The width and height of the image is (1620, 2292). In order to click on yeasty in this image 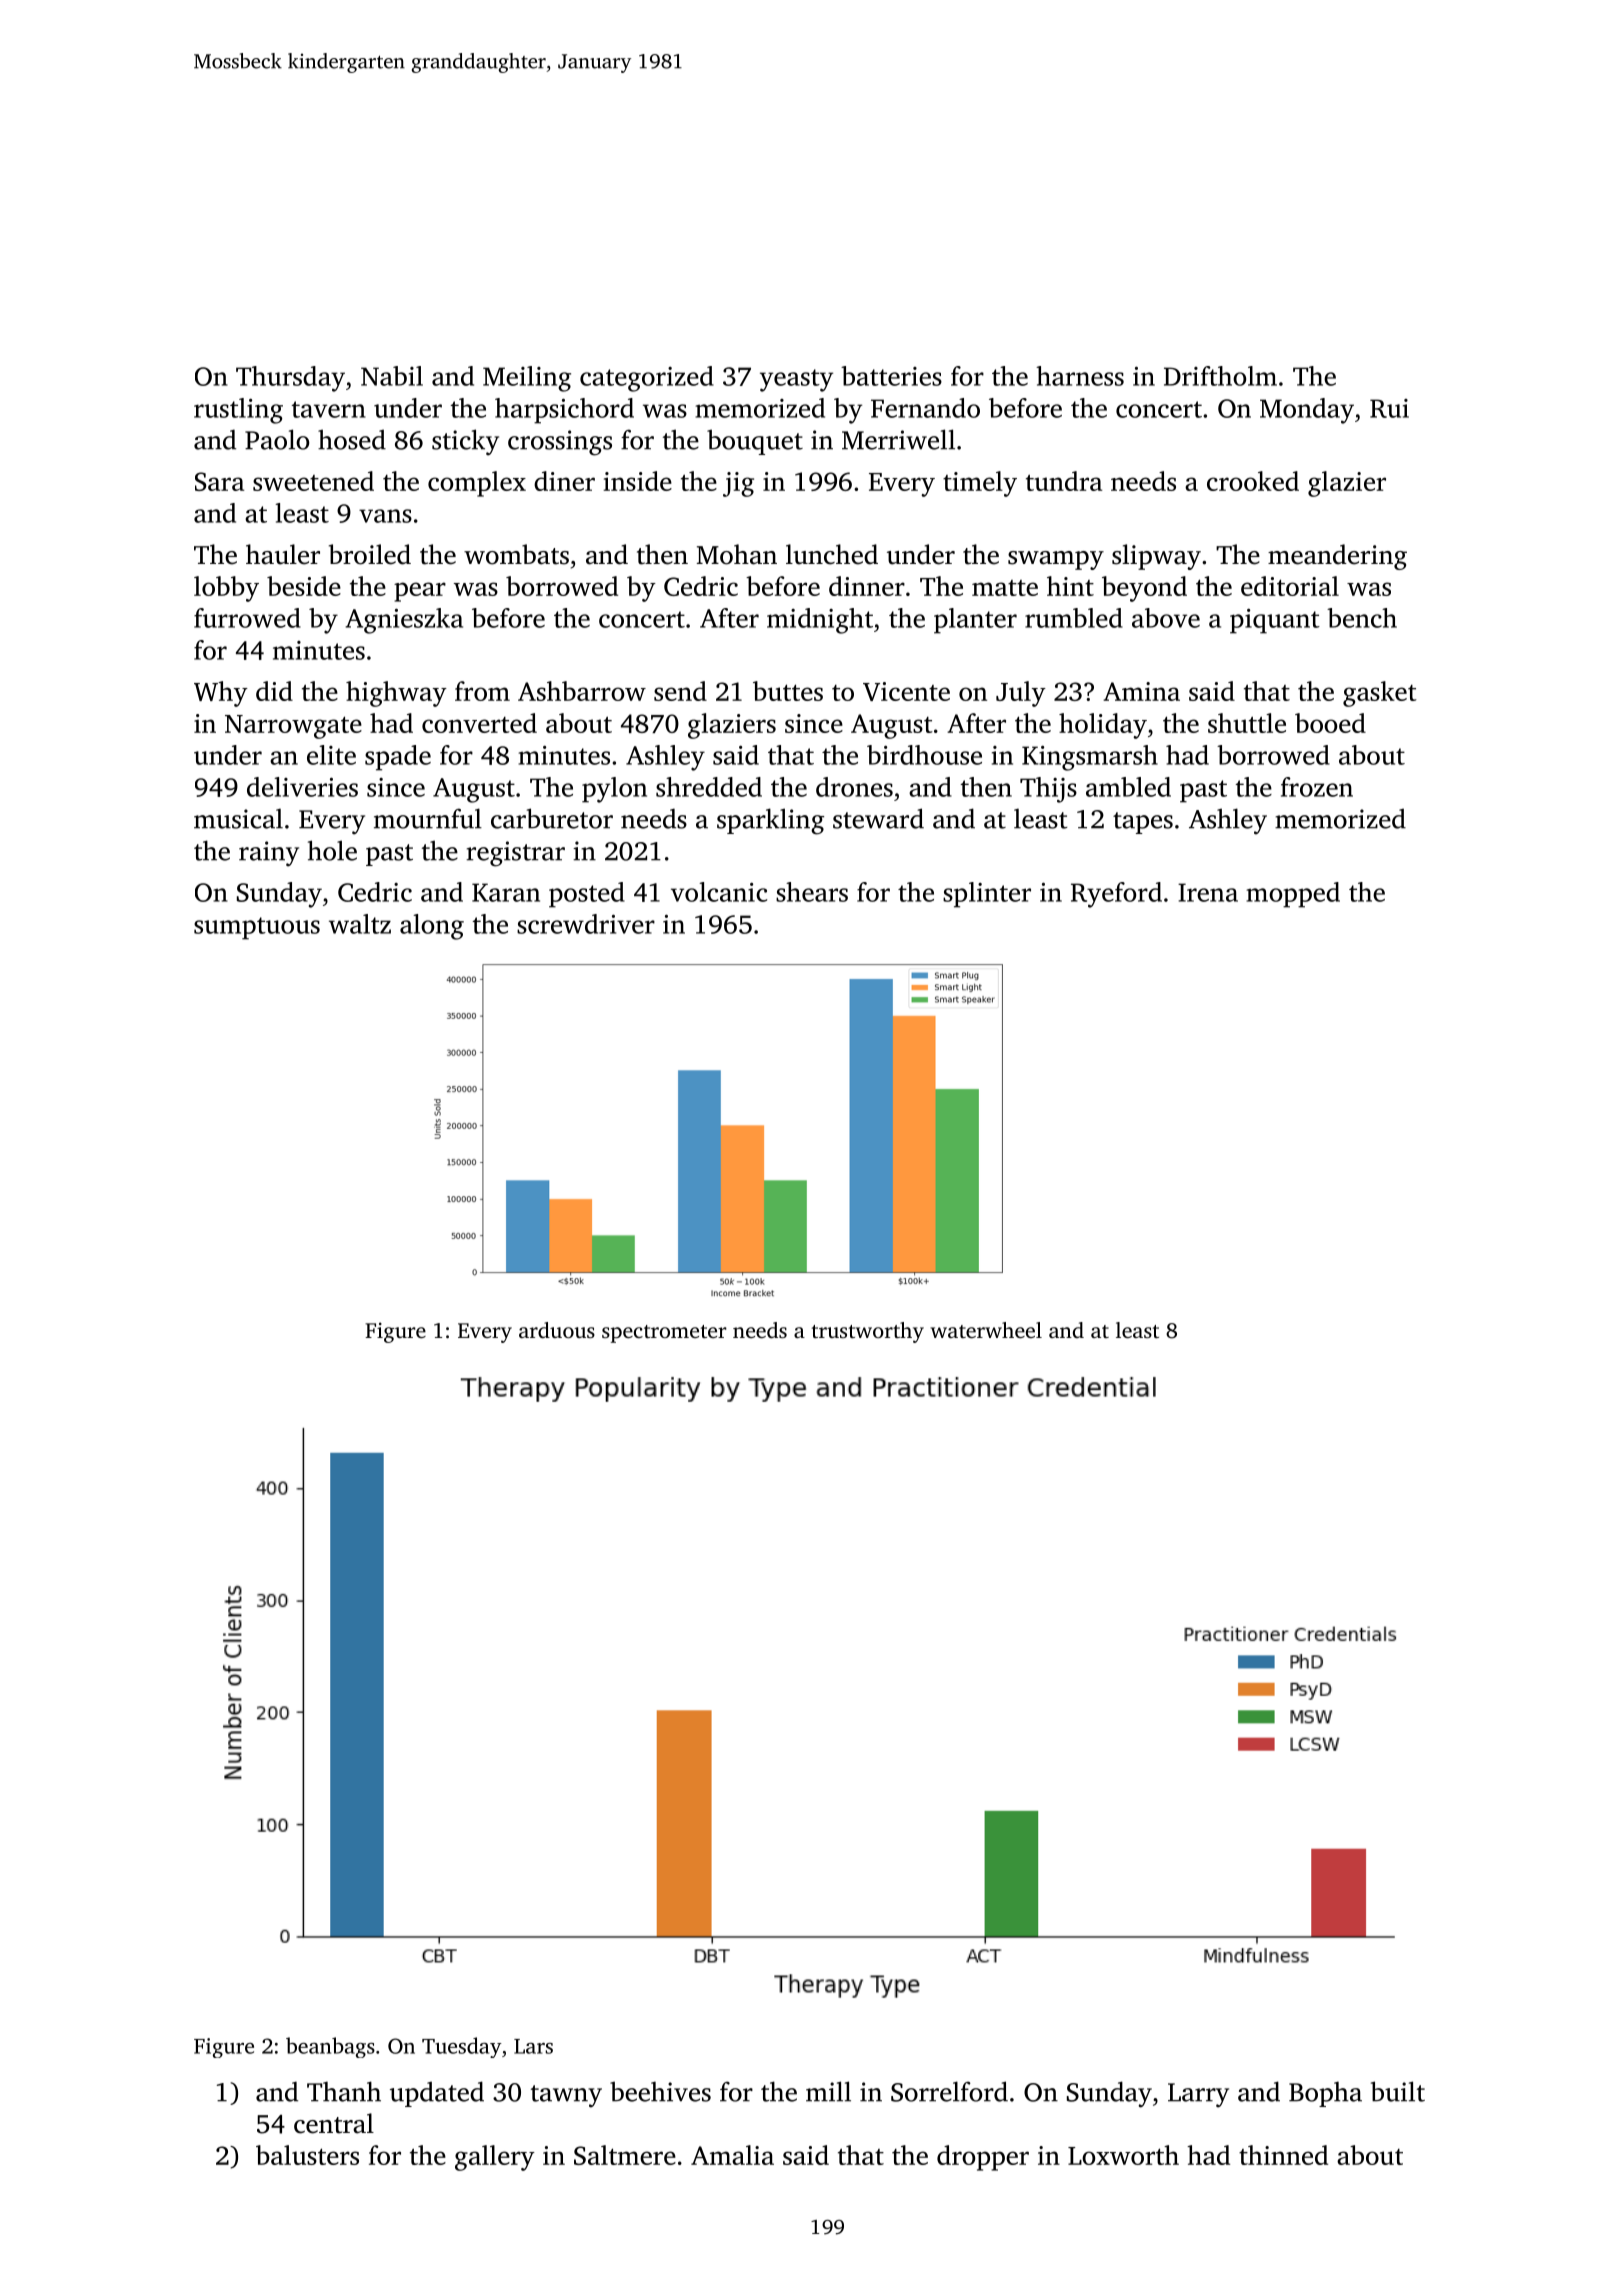, I will do `click(796, 380)`.
